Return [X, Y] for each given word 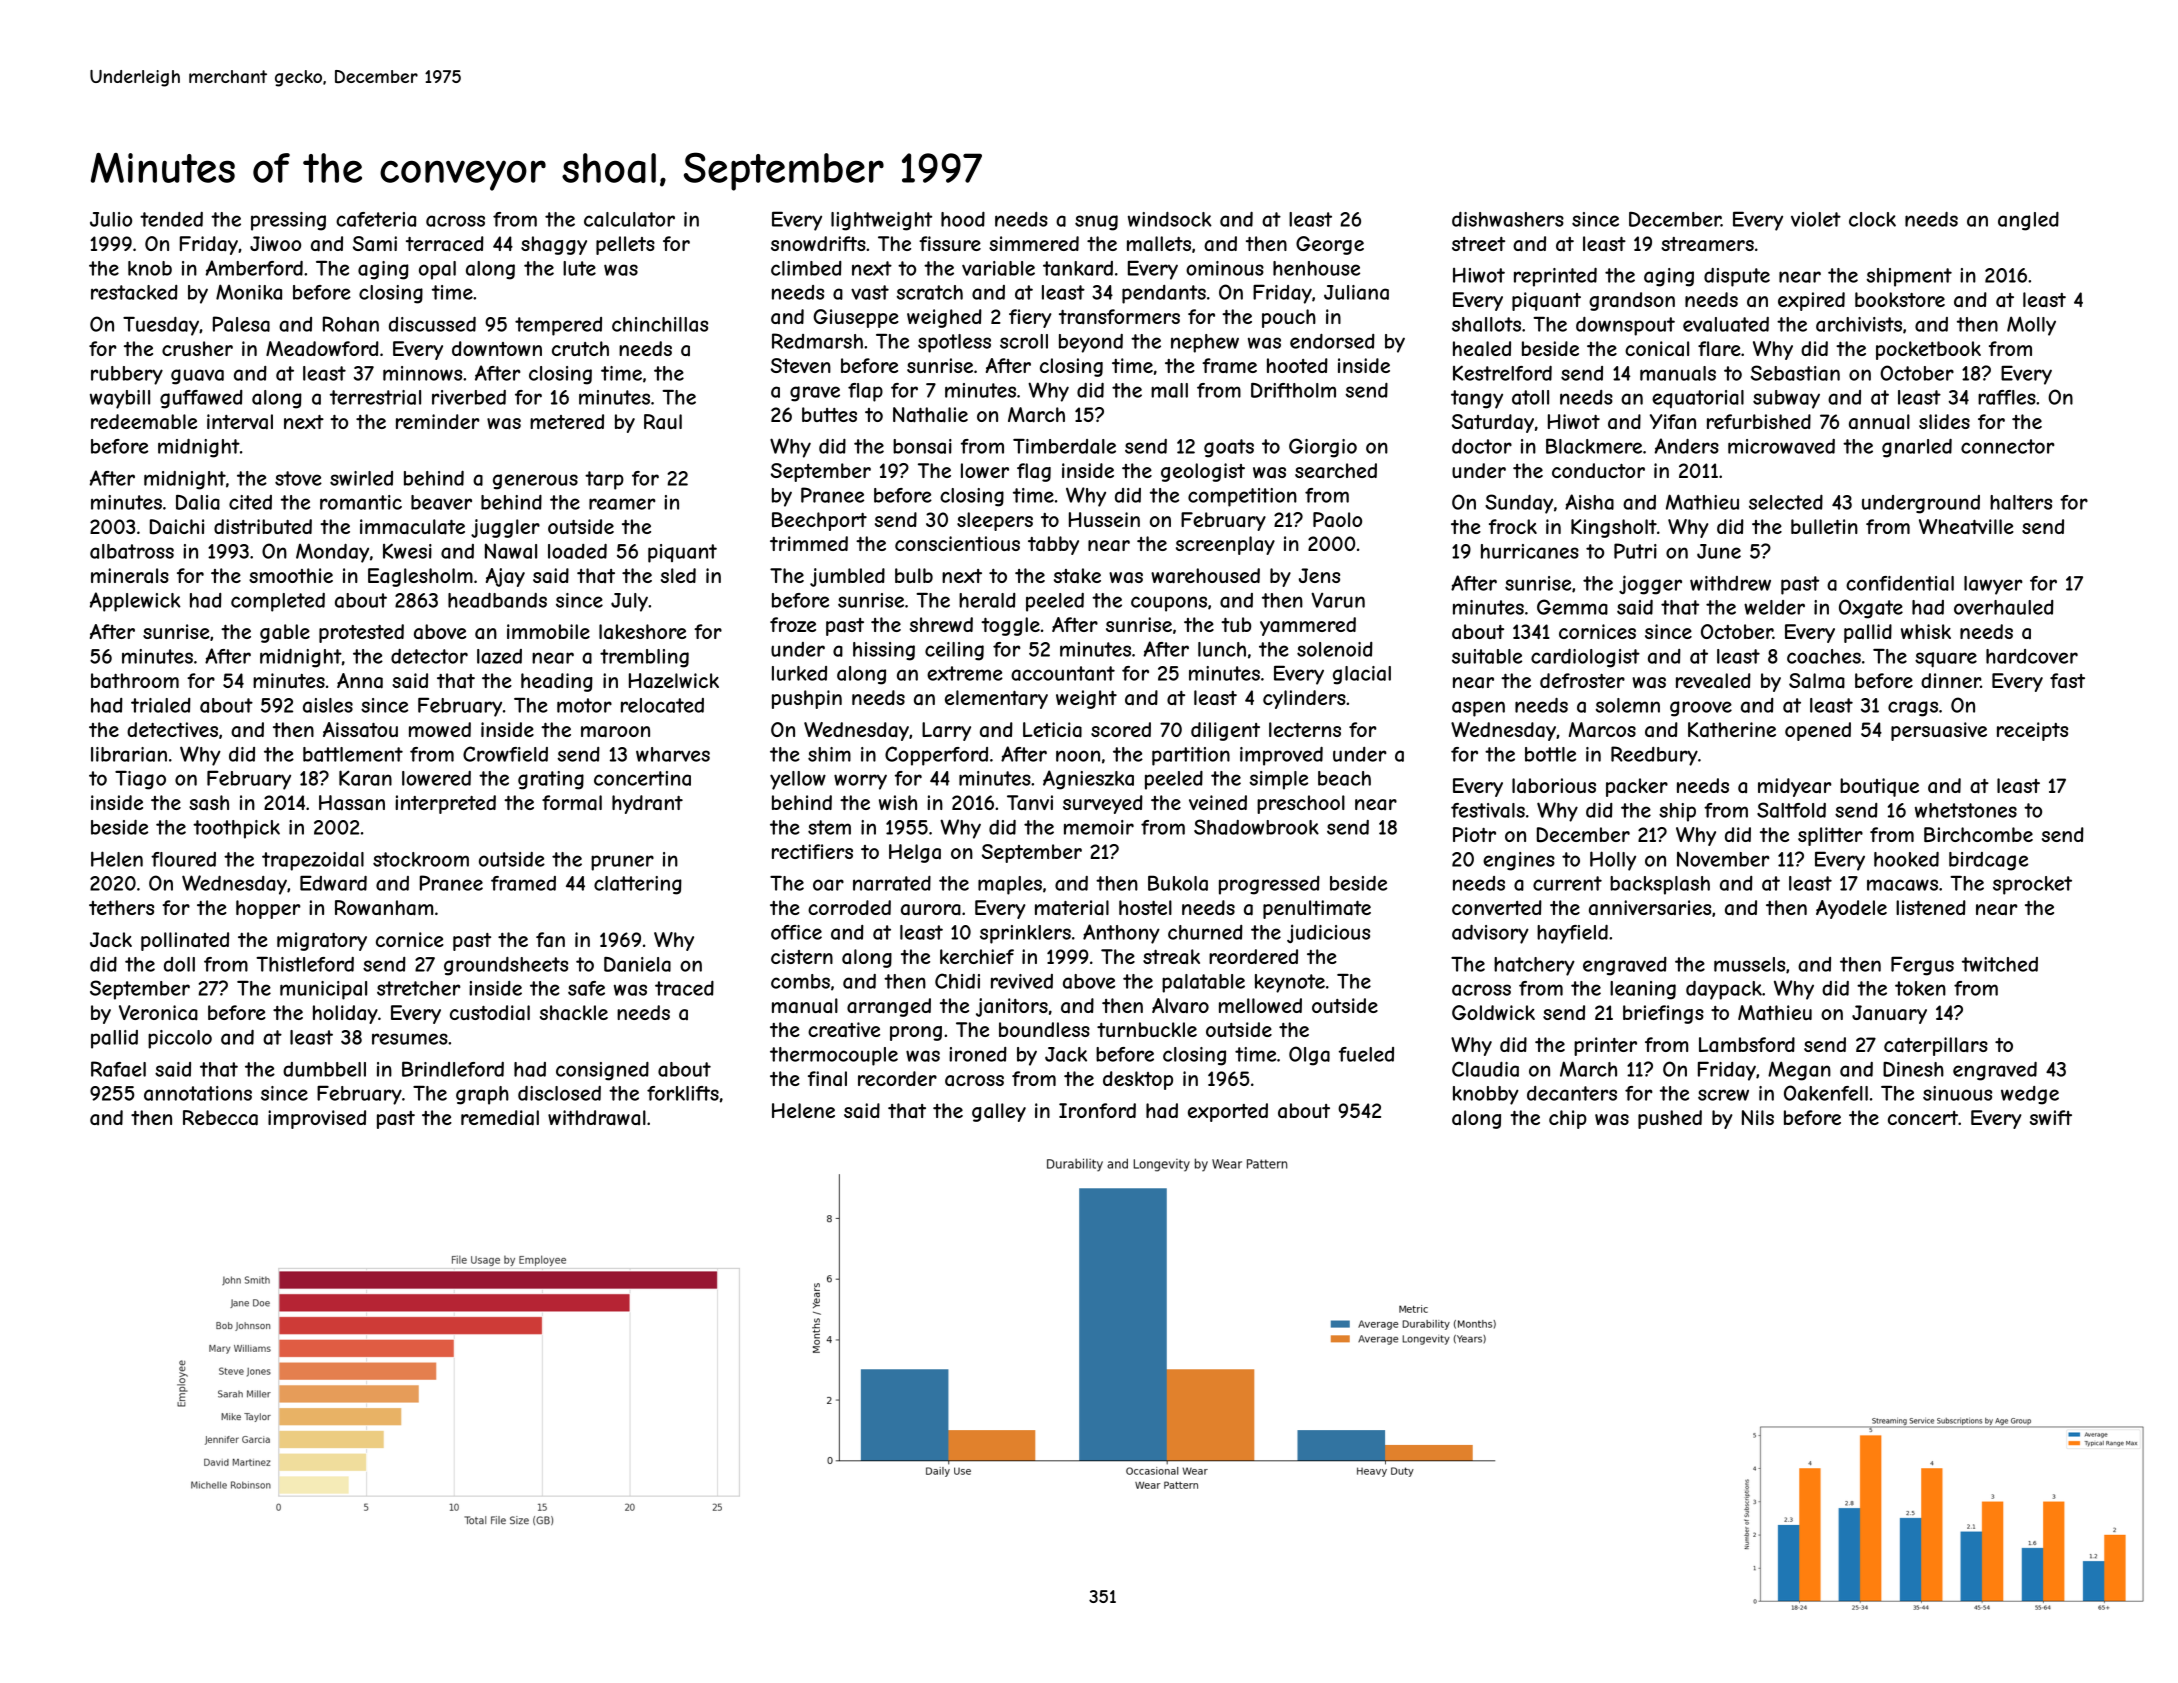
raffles [2007, 397]
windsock [1170, 219]
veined [1218, 802]
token [1920, 988]
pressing [288, 221]
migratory [322, 941]
